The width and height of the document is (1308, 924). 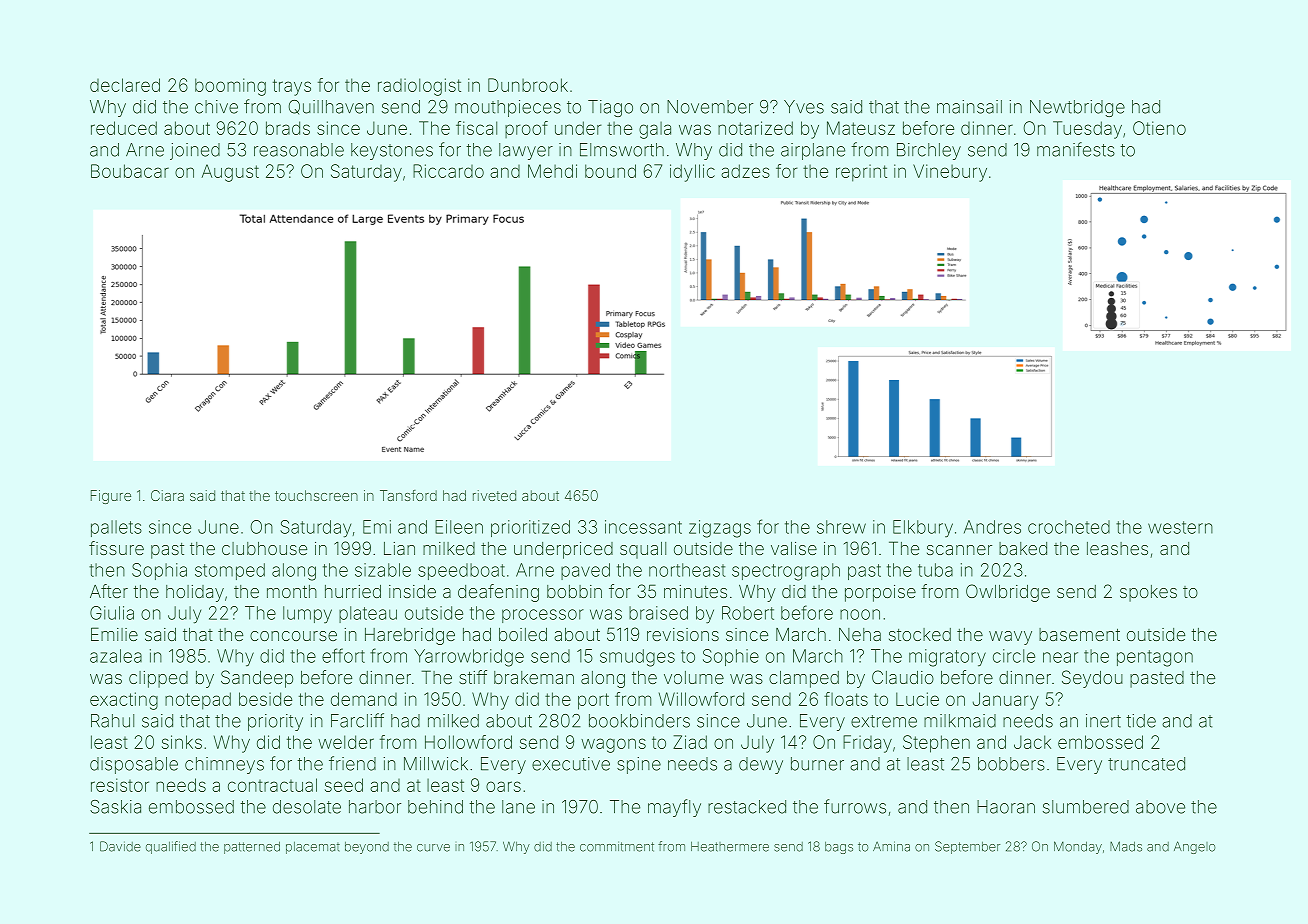 What do you see at coordinates (841, 527) in the document?
I see `shrew` at bounding box center [841, 527].
